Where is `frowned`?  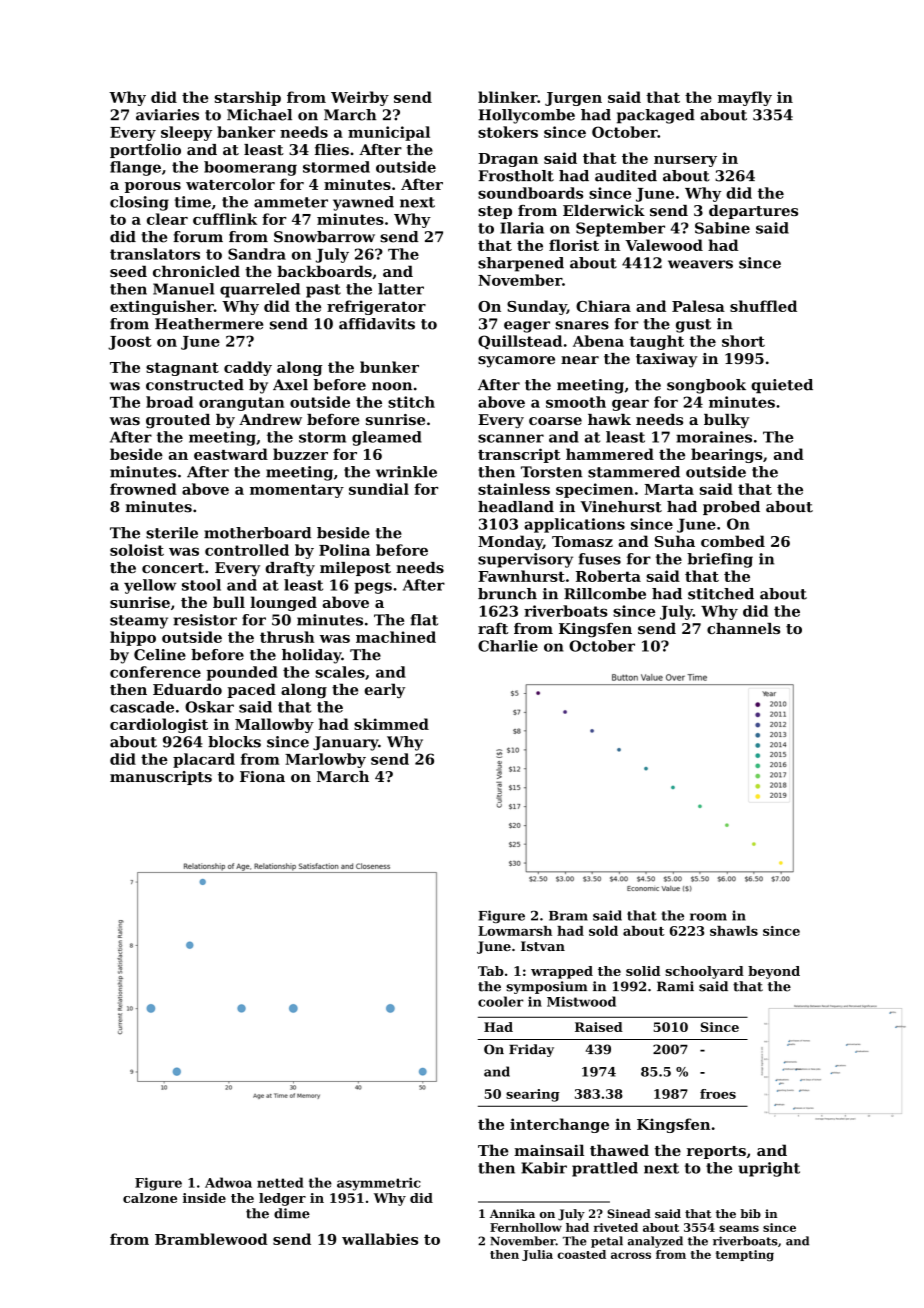 frowned is located at coordinates (143, 489).
